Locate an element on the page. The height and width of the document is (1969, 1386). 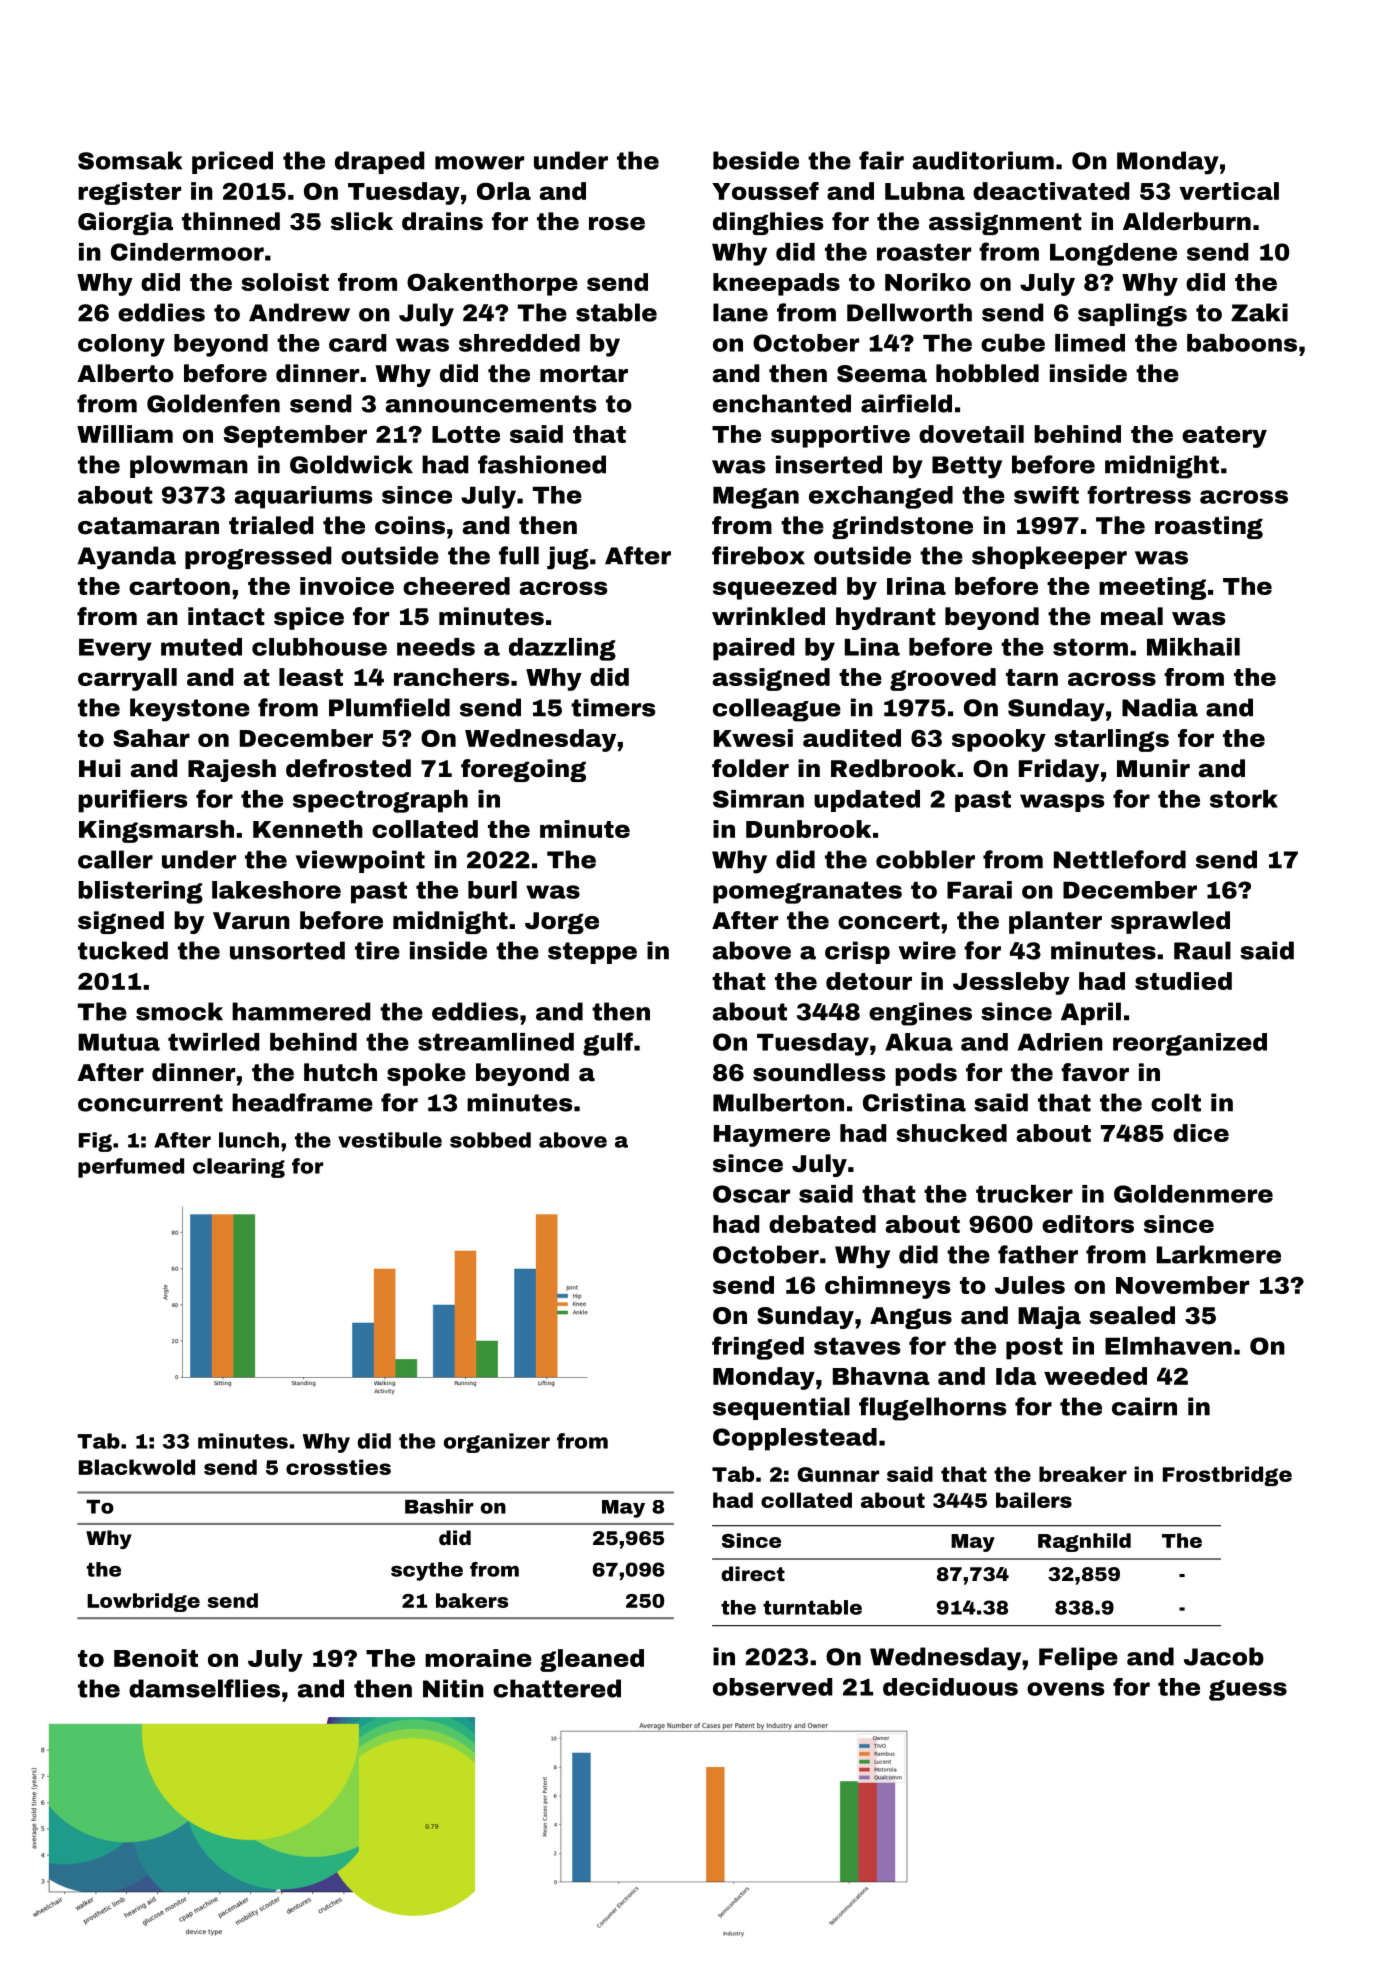
Lina is located at coordinates (872, 647).
